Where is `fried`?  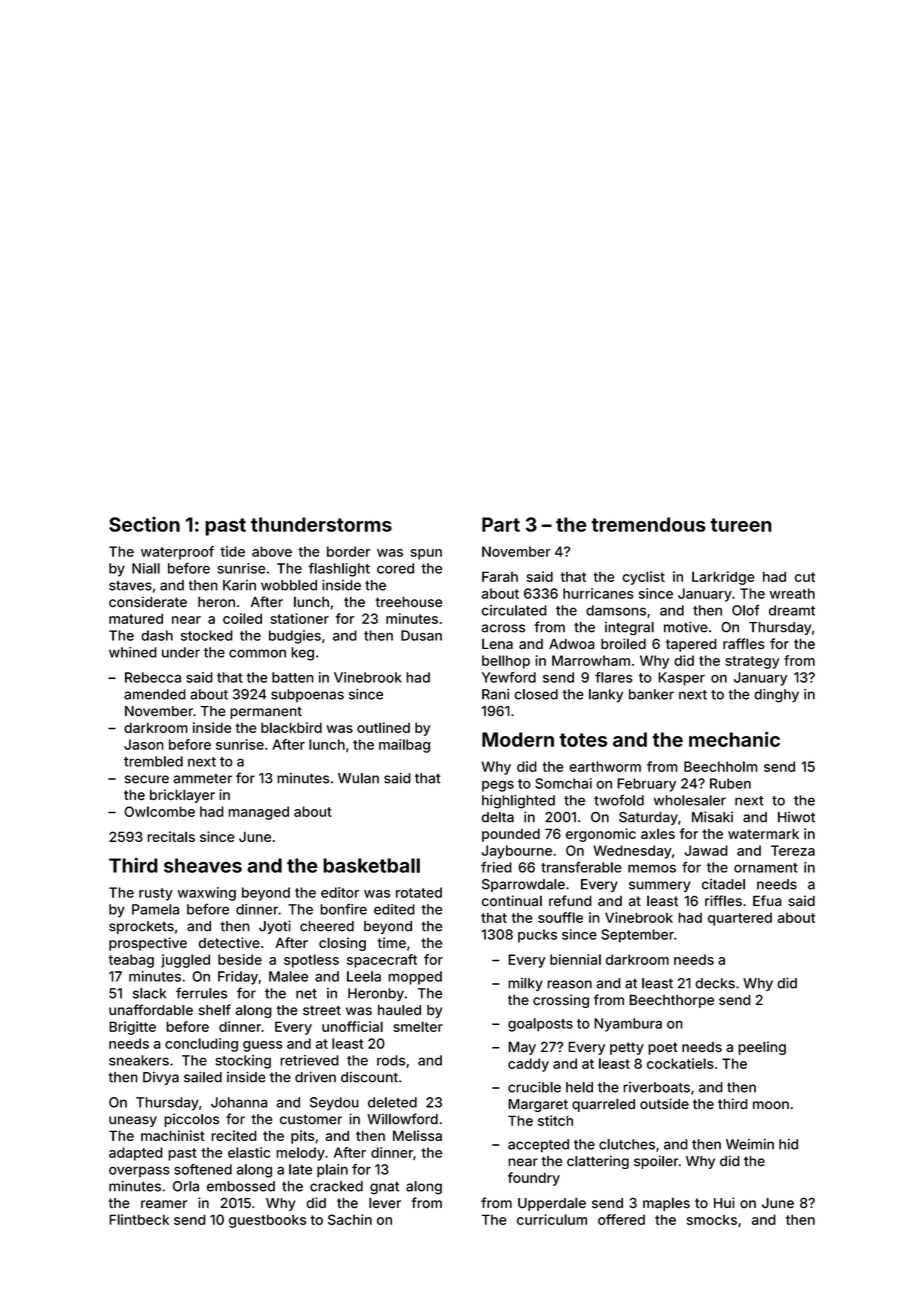
fried is located at coordinates (496, 867).
